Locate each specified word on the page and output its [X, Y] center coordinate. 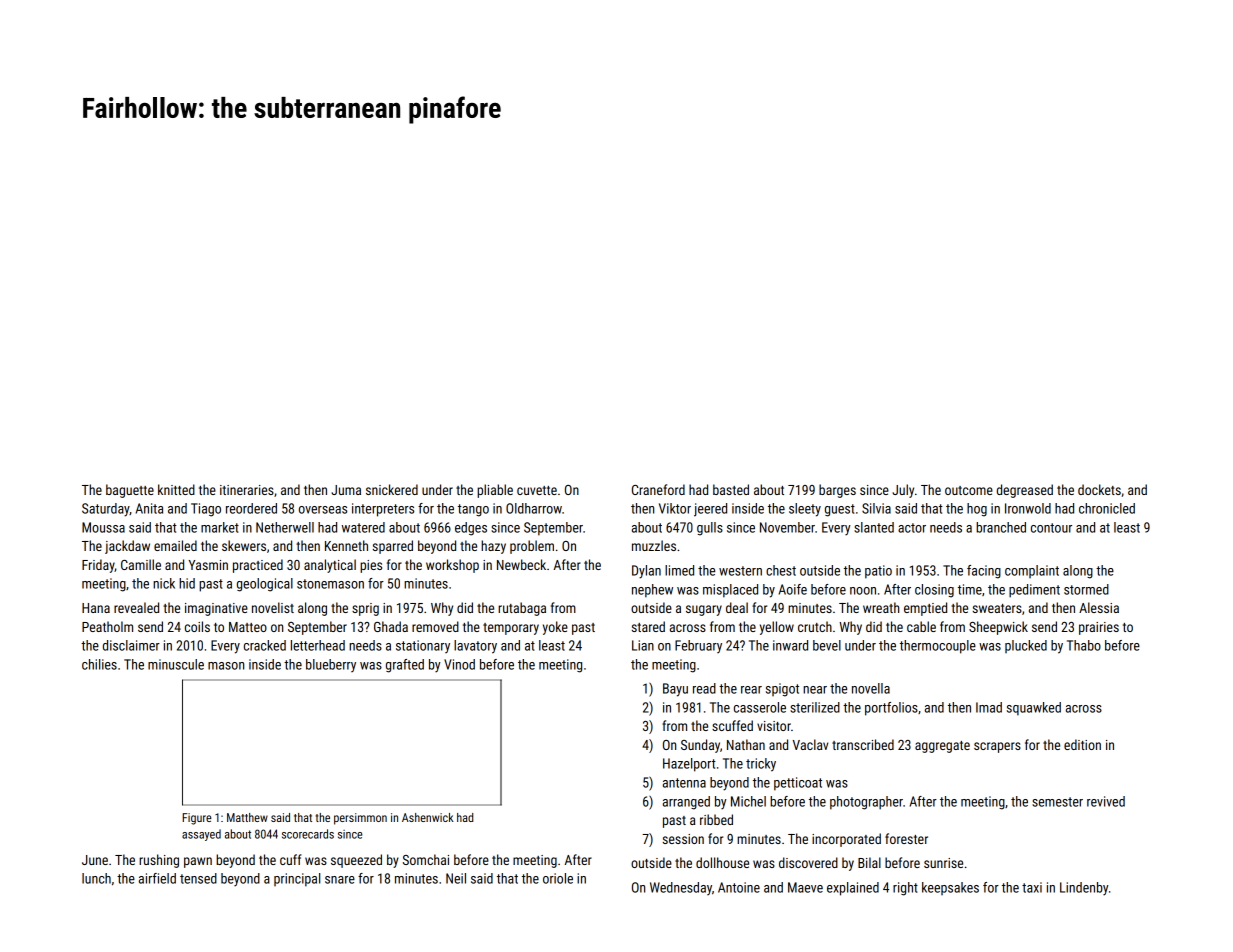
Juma [346, 490]
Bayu [675, 690]
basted [731, 489]
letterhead [318, 645]
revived [1106, 801]
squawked [1034, 709]
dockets [1099, 489]
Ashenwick [428, 817]
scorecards [308, 834]
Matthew [247, 817]
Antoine [739, 887]
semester [1057, 802]
